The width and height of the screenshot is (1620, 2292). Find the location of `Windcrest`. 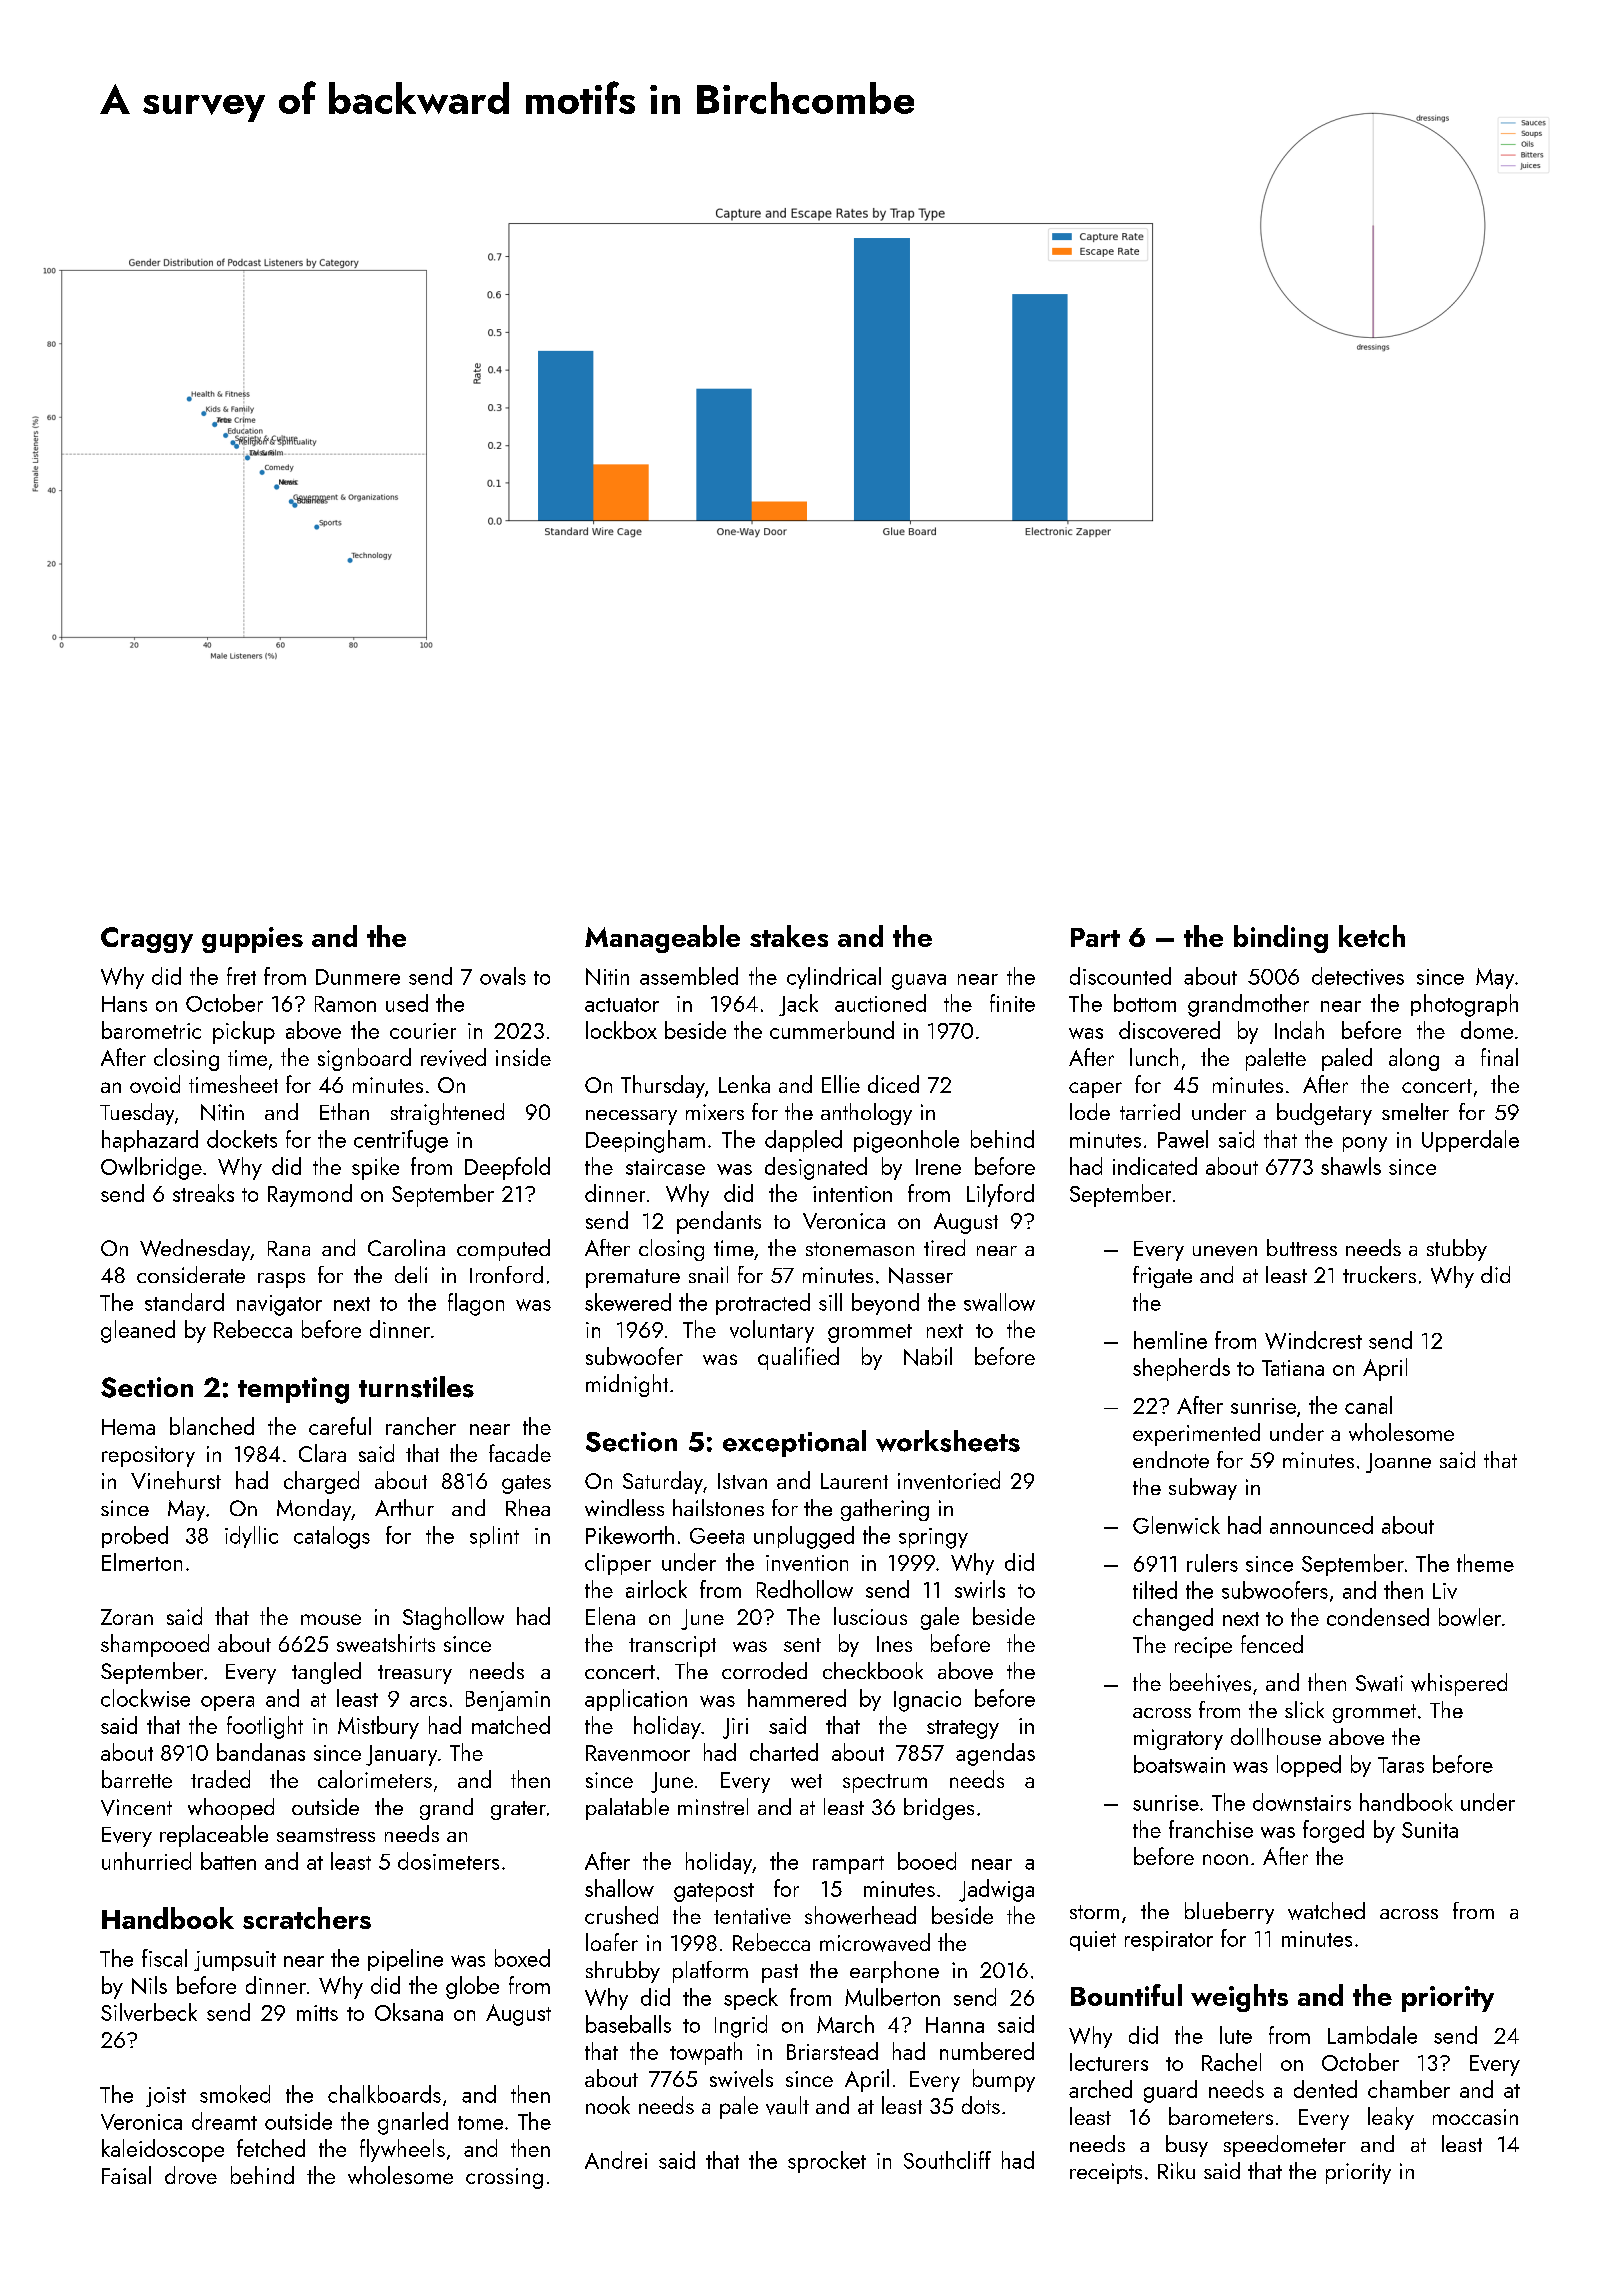

Windcrest is located at coordinates (1313, 1340).
